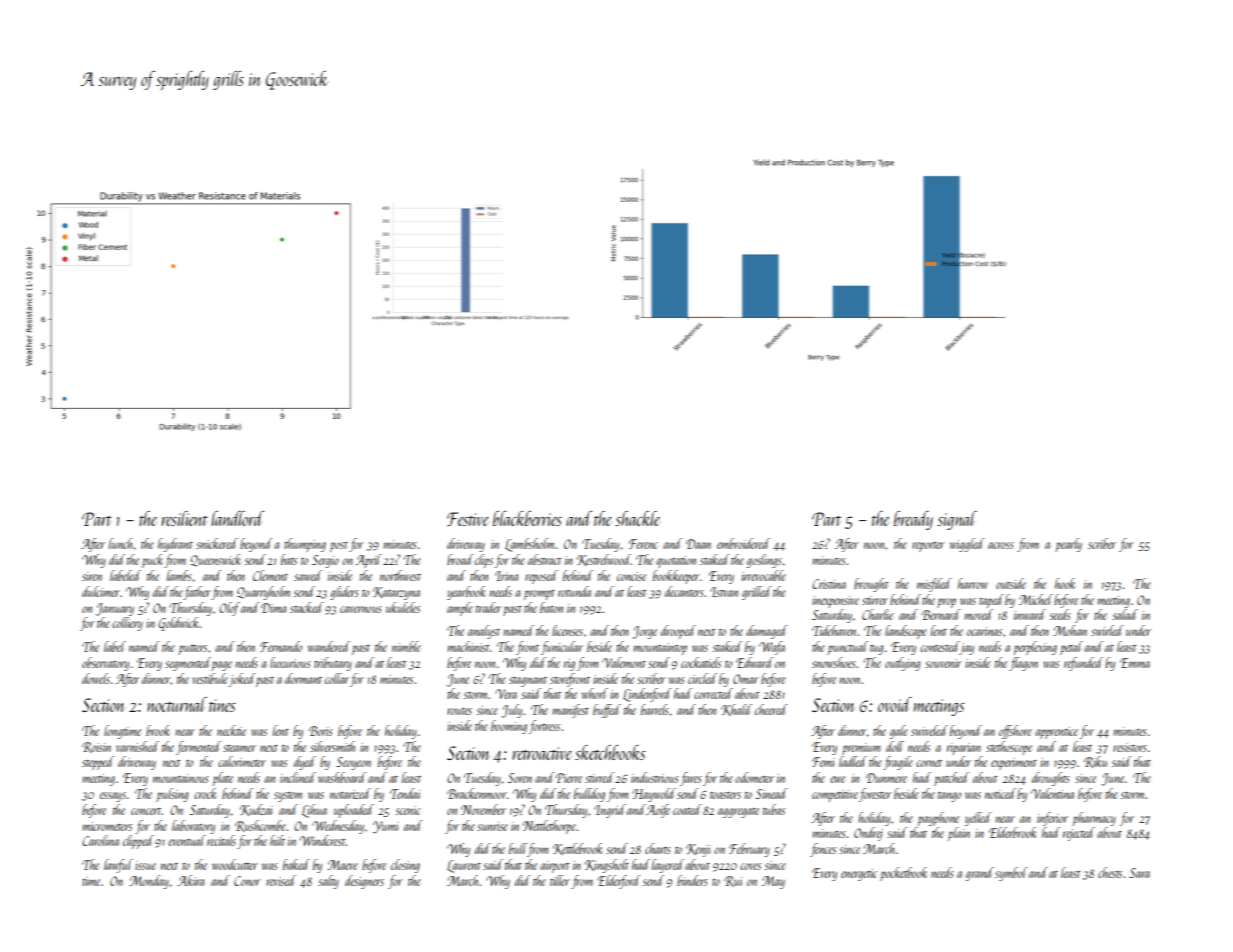 This screenshot has height=952, width=1233. Describe the element at coordinates (344, 593) in the screenshot. I see `gliders` at that location.
